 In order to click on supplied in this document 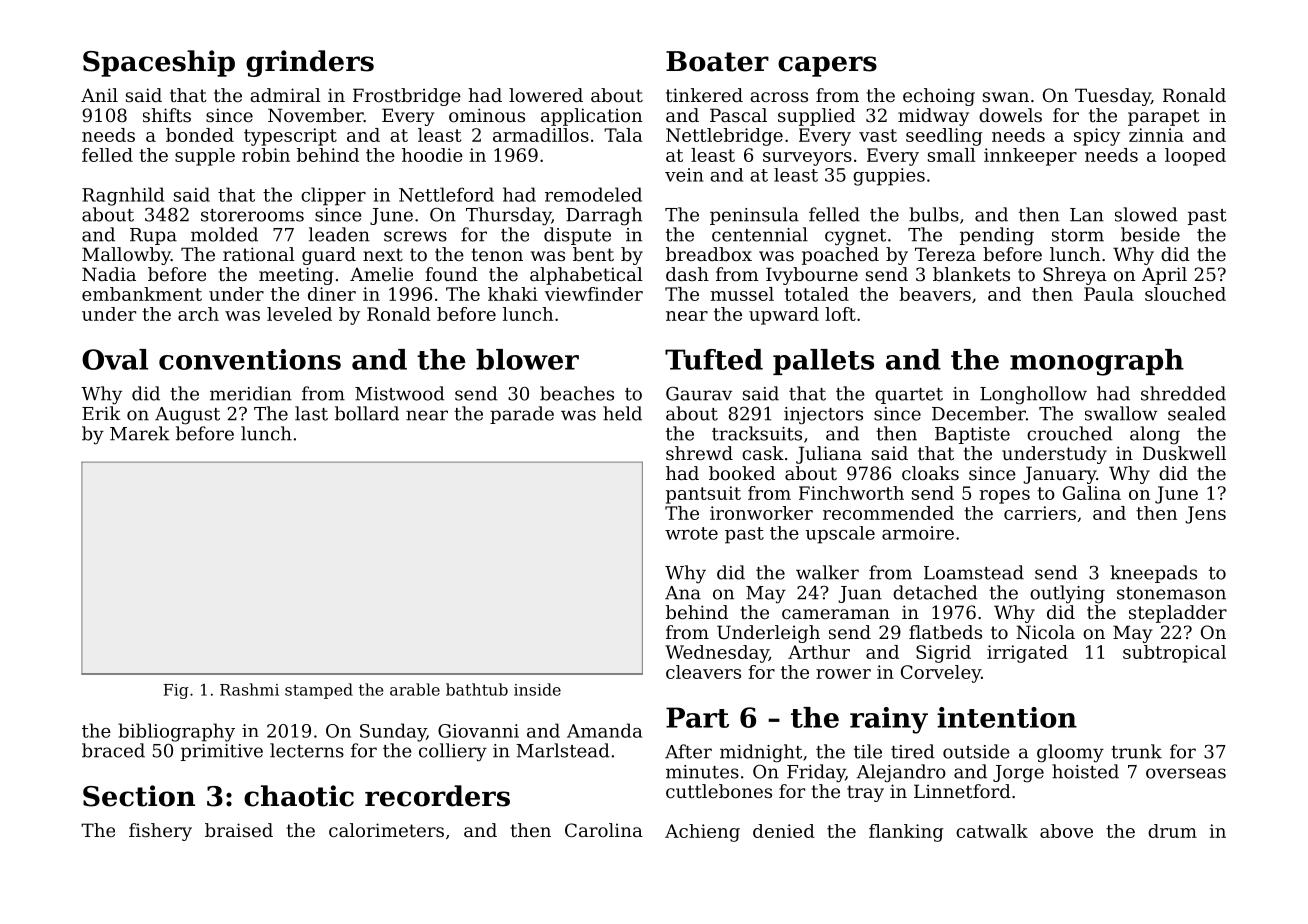, I will do `click(816, 117)`.
